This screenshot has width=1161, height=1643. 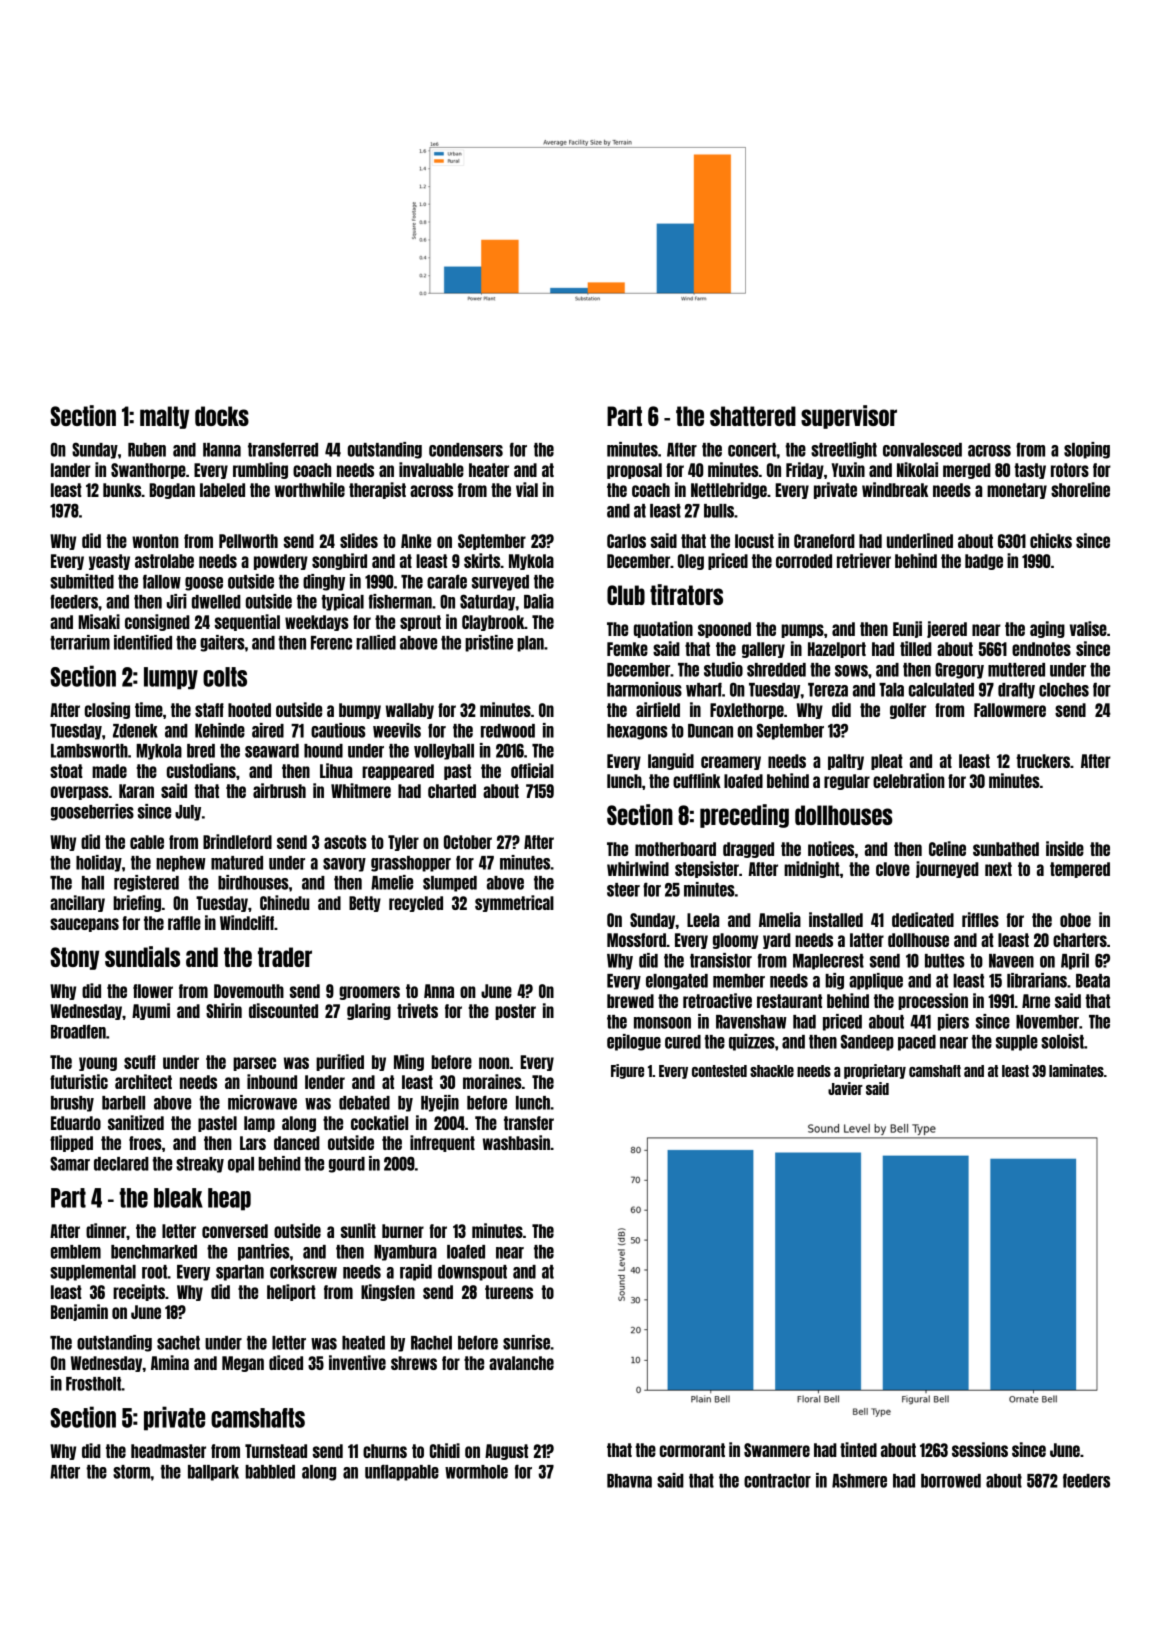 What do you see at coordinates (82, 581) in the screenshot?
I see `submitted` at bounding box center [82, 581].
